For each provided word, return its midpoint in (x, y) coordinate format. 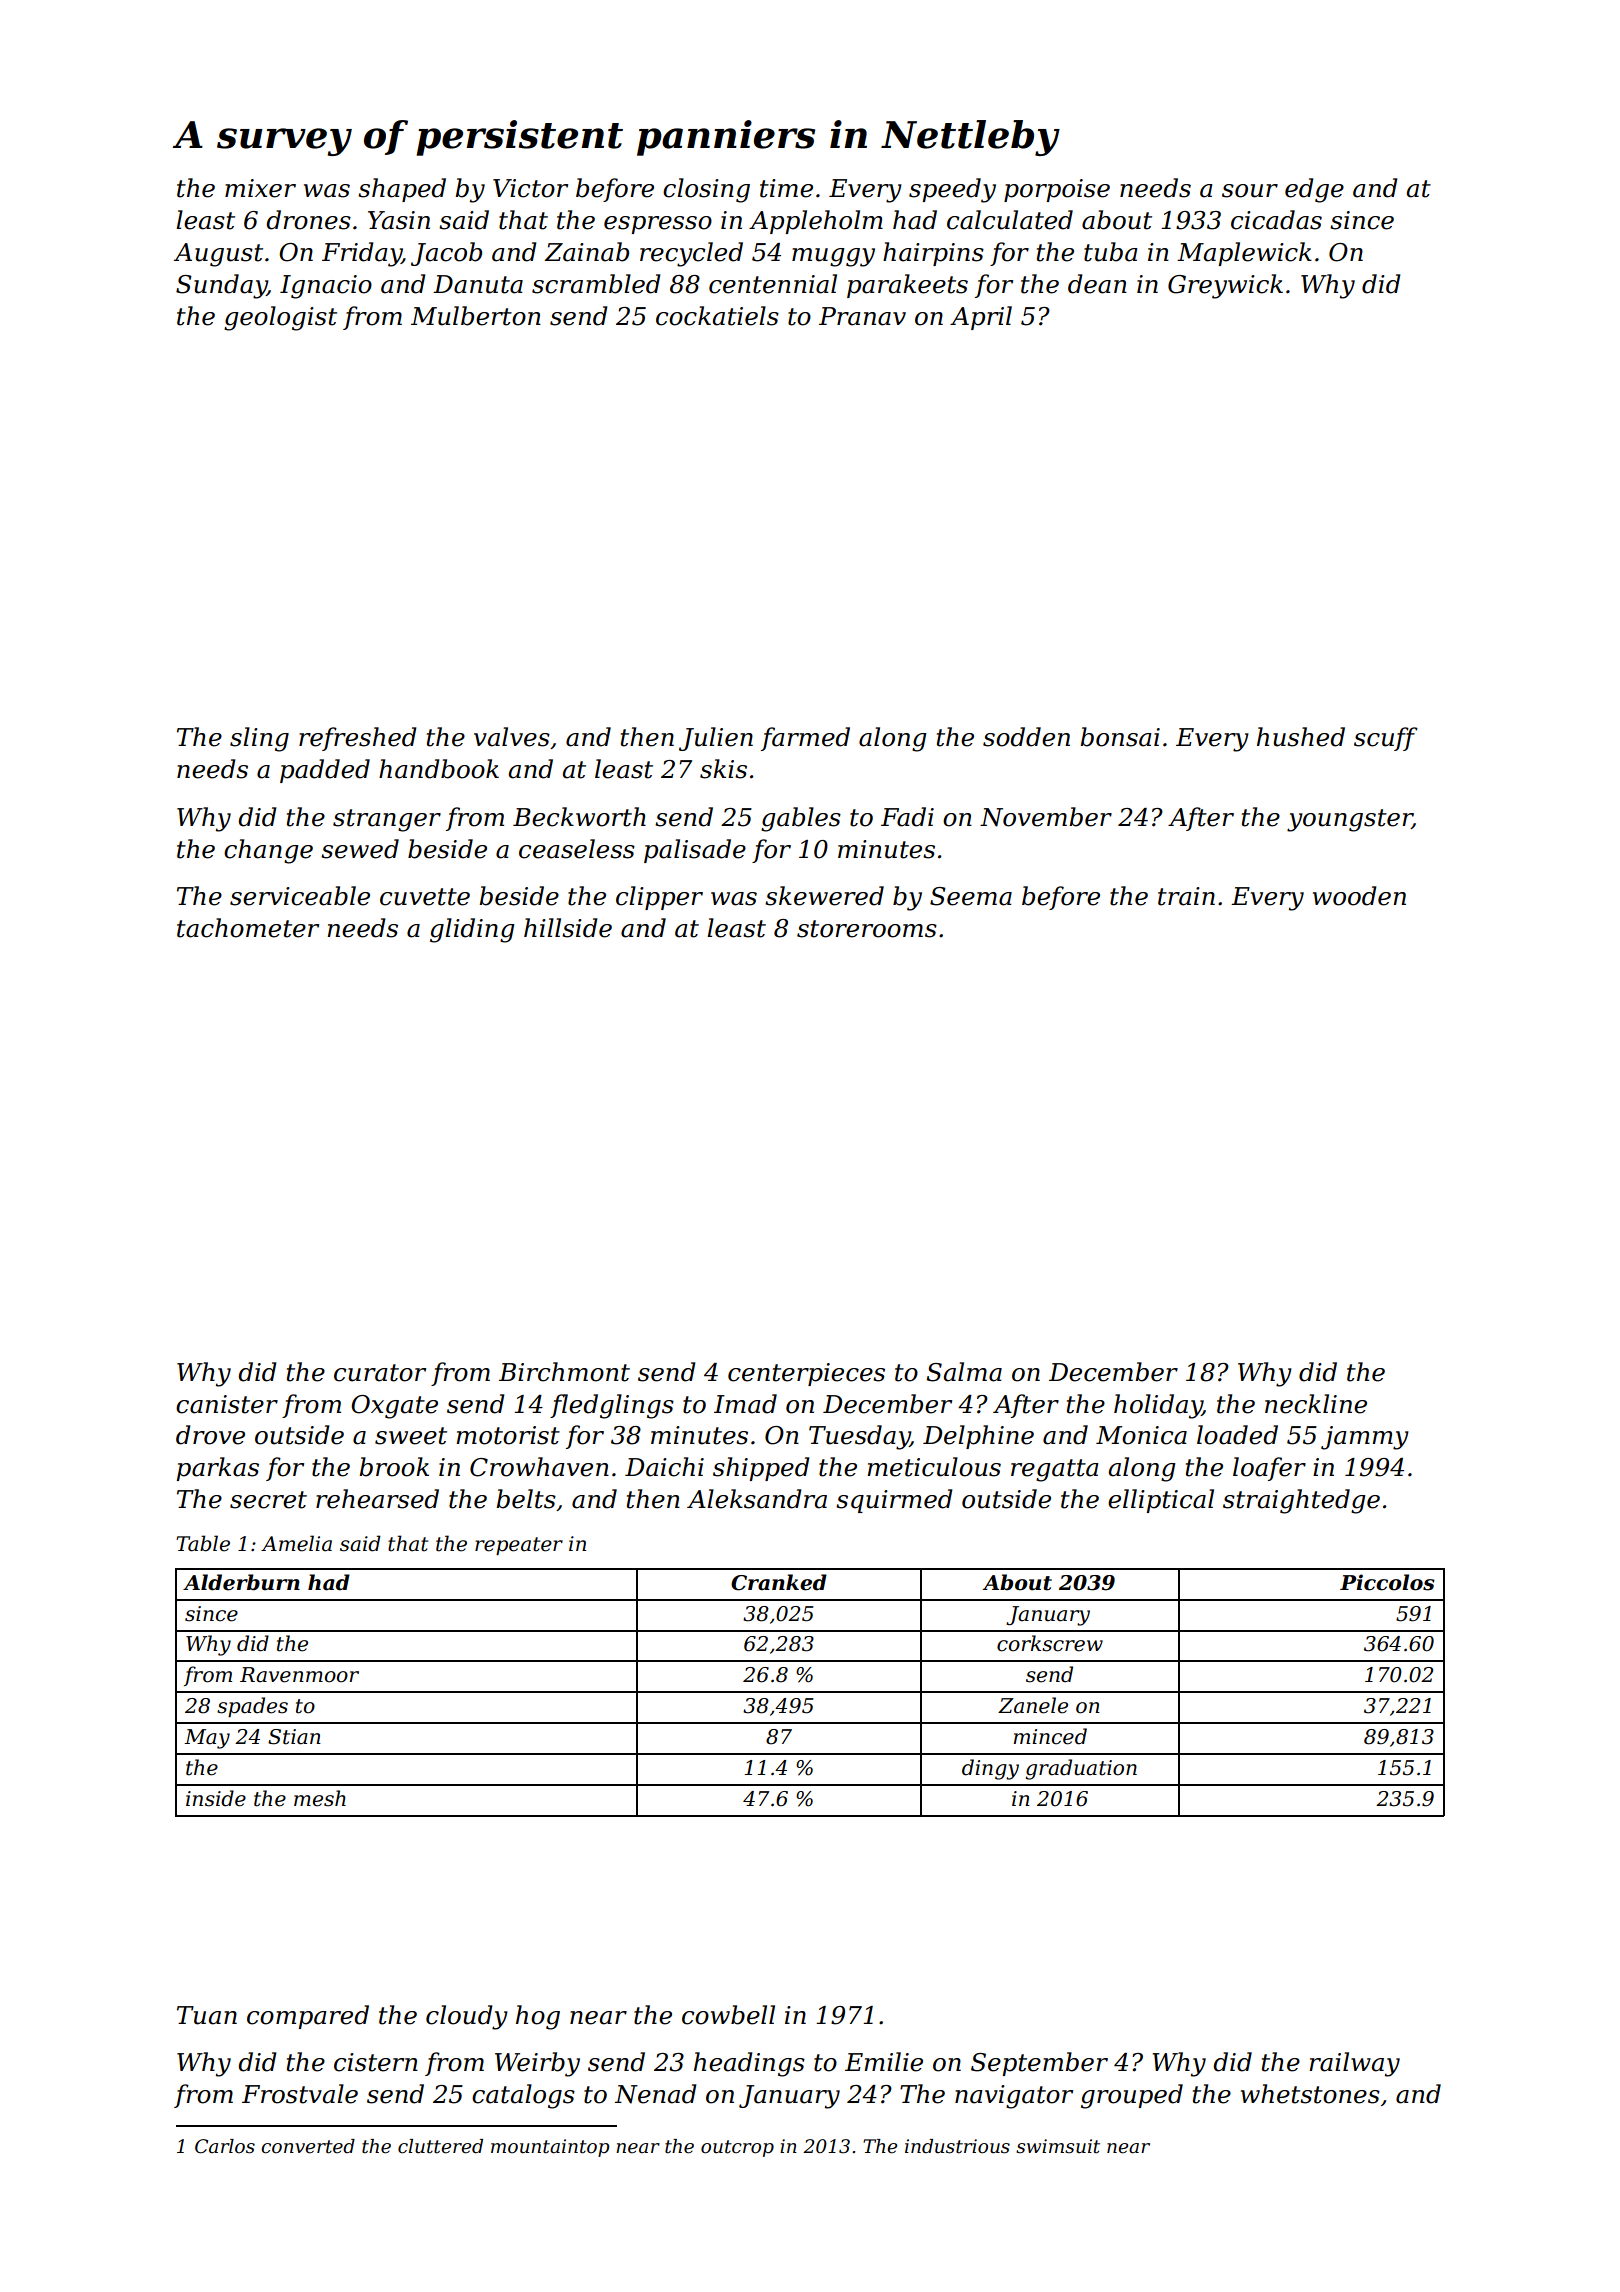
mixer (260, 188)
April (981, 318)
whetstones (1310, 2094)
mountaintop (550, 2148)
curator (380, 1373)
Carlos (225, 2146)
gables (801, 819)
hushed (1301, 737)
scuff (1386, 739)
